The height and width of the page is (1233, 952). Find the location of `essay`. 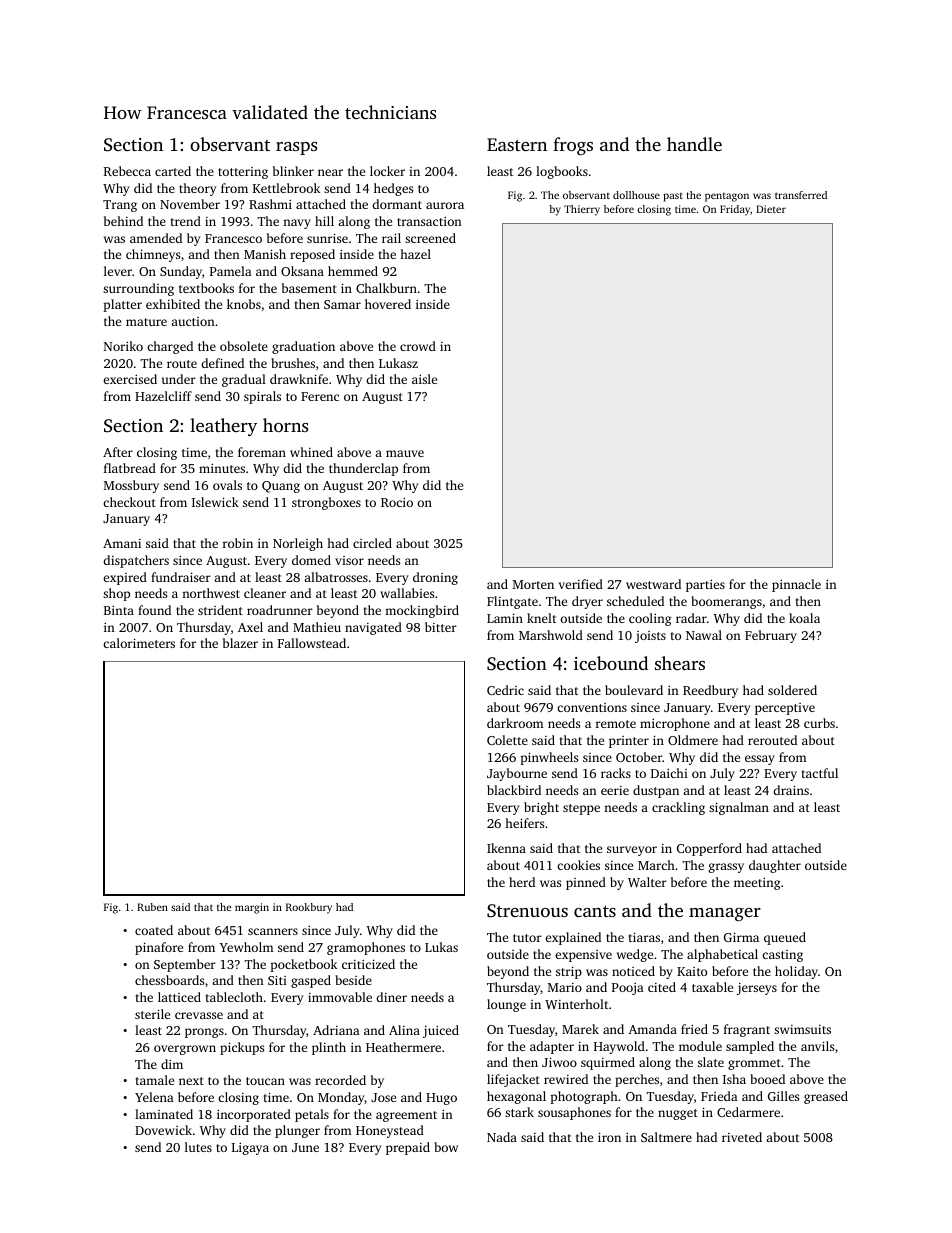

essay is located at coordinates (760, 760).
